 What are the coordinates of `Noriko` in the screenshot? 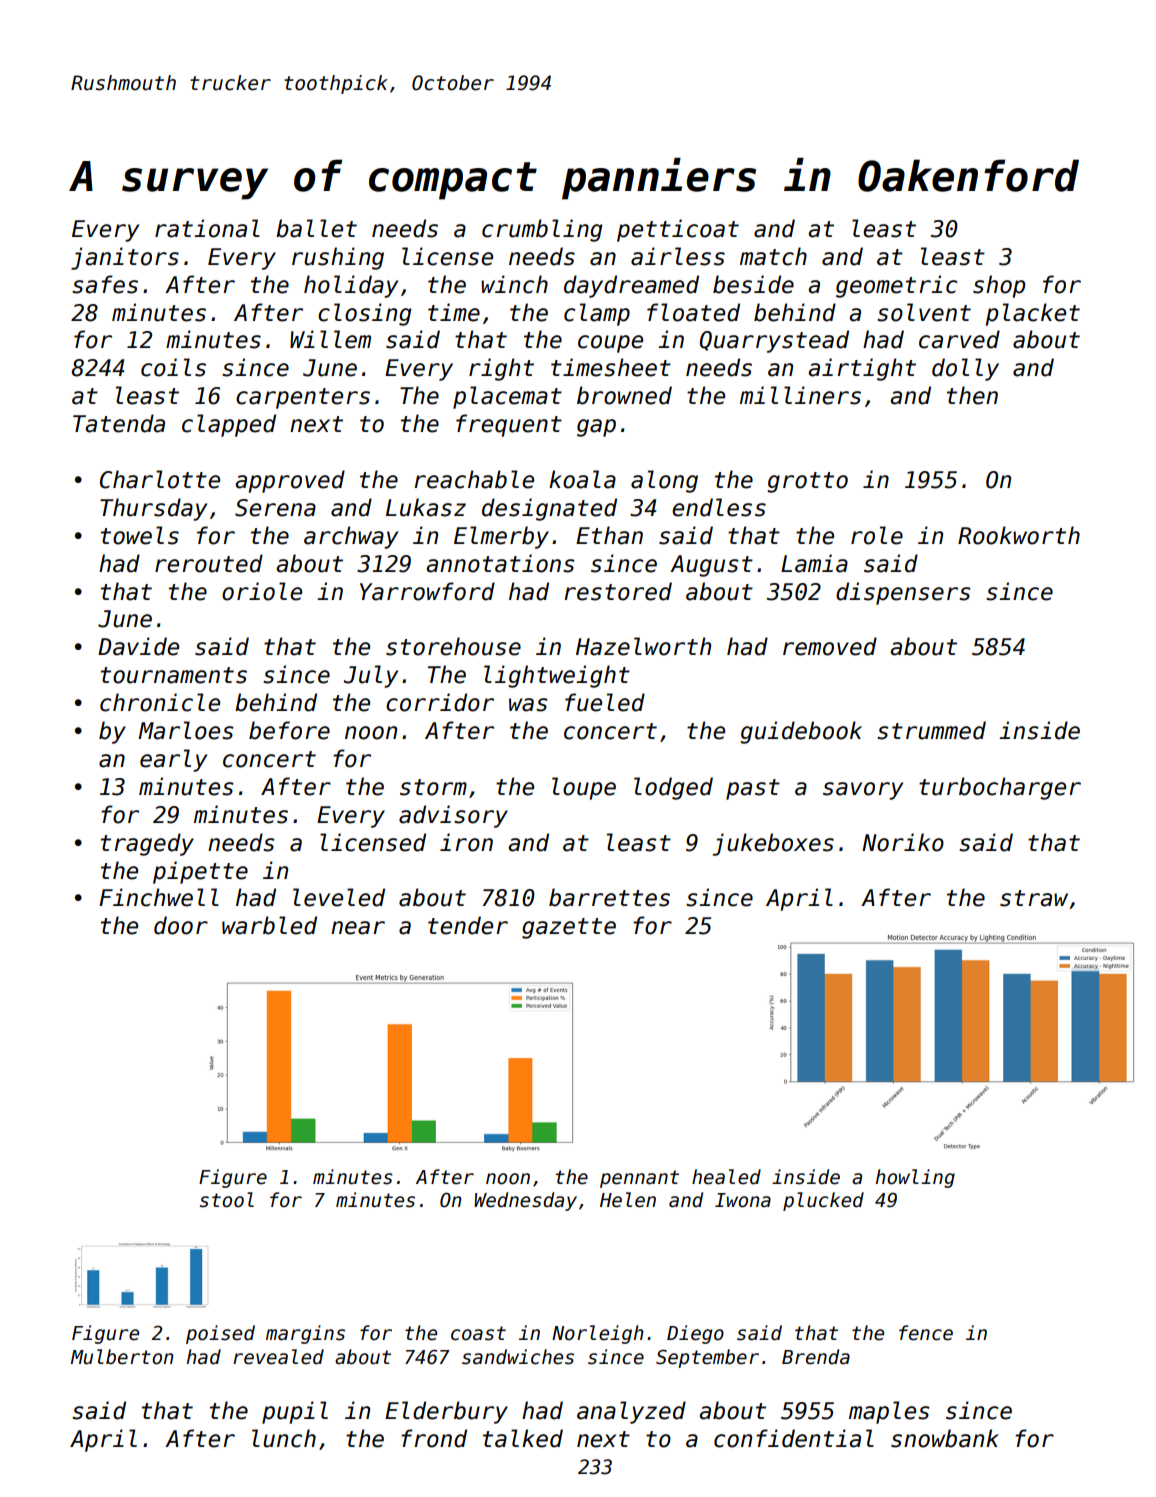 It's located at (903, 842).
